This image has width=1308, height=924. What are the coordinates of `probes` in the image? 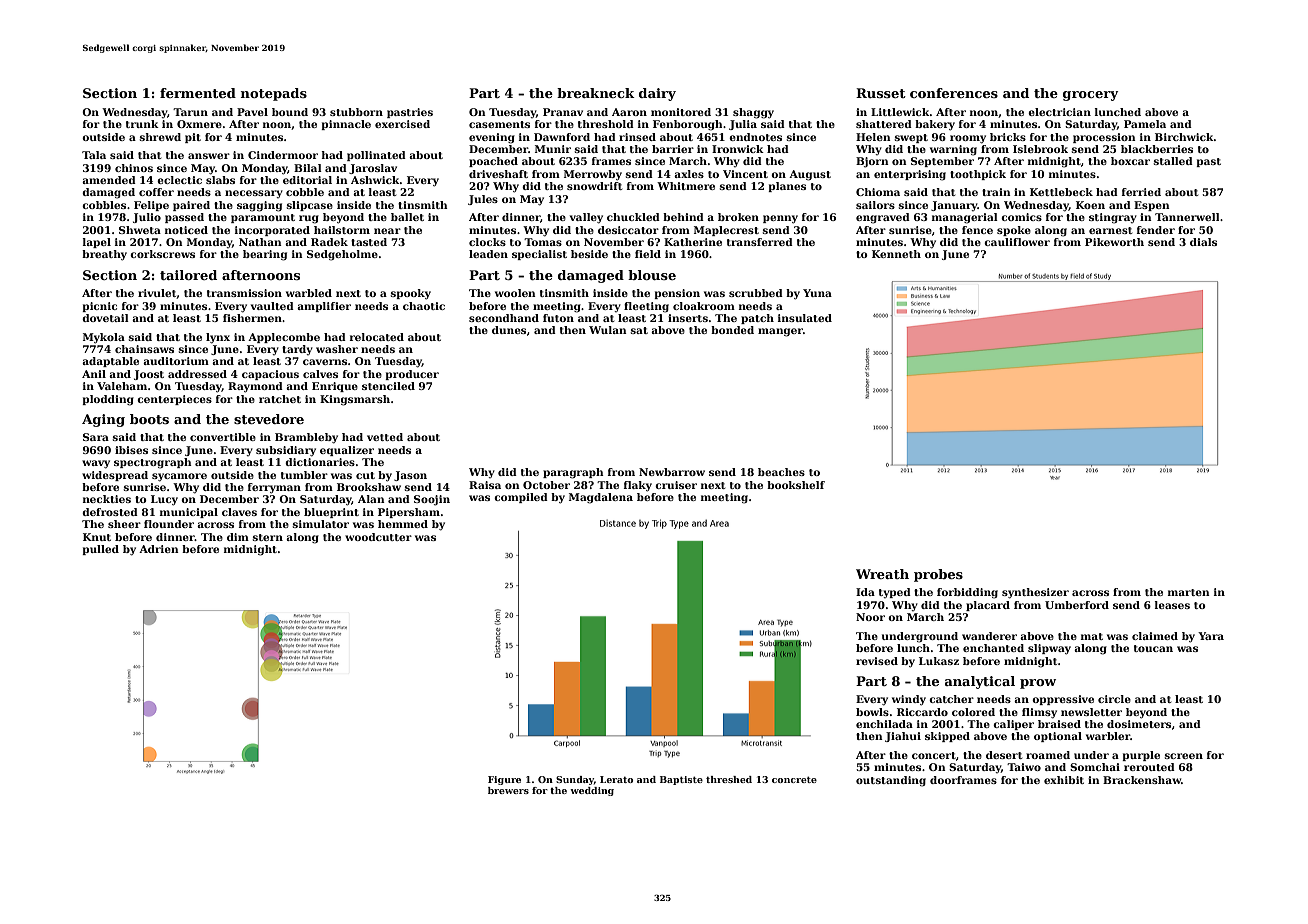 It's located at (938, 575).
